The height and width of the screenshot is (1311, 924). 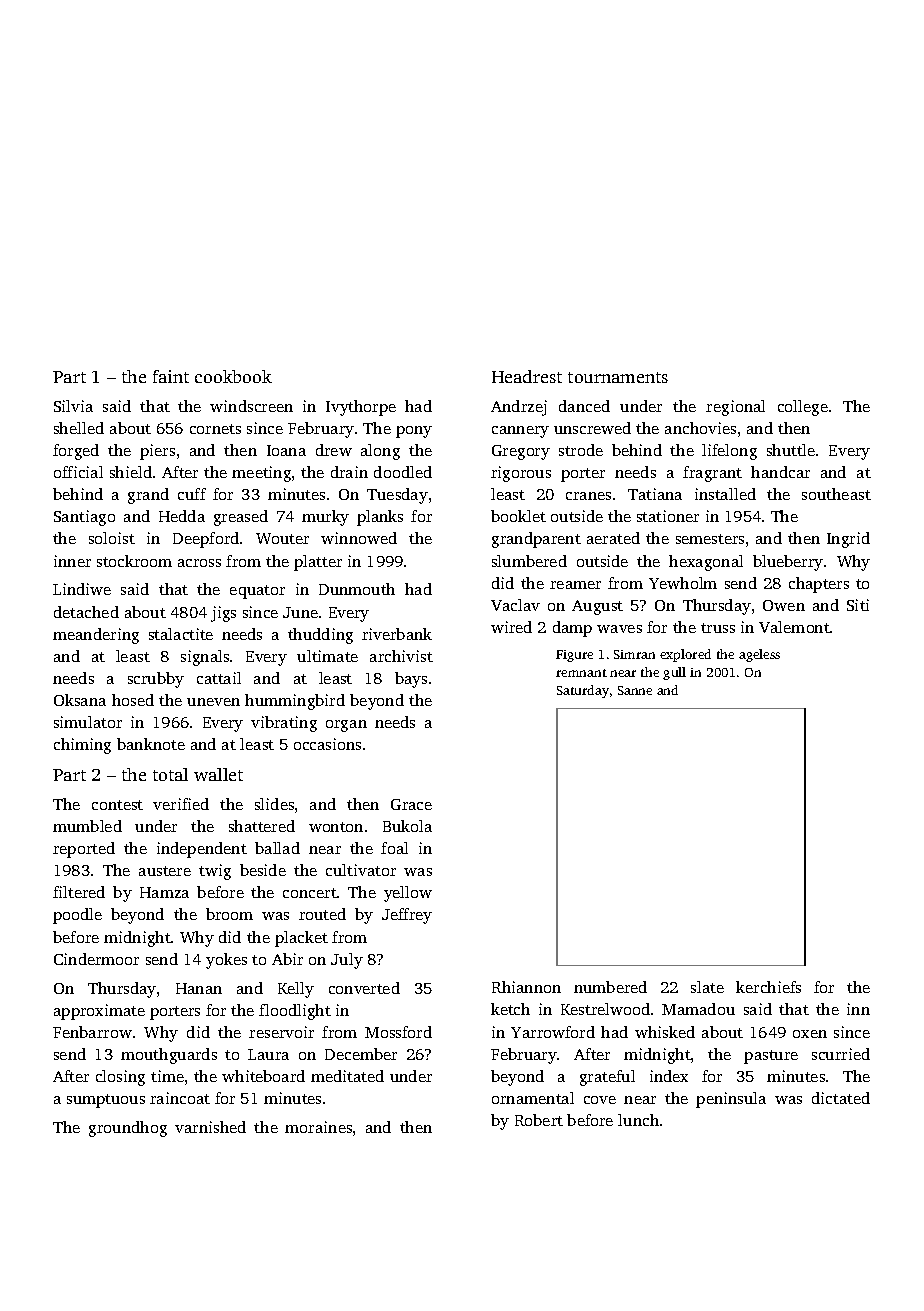 What do you see at coordinates (263, 1076) in the screenshot?
I see `whiteboard` at bounding box center [263, 1076].
